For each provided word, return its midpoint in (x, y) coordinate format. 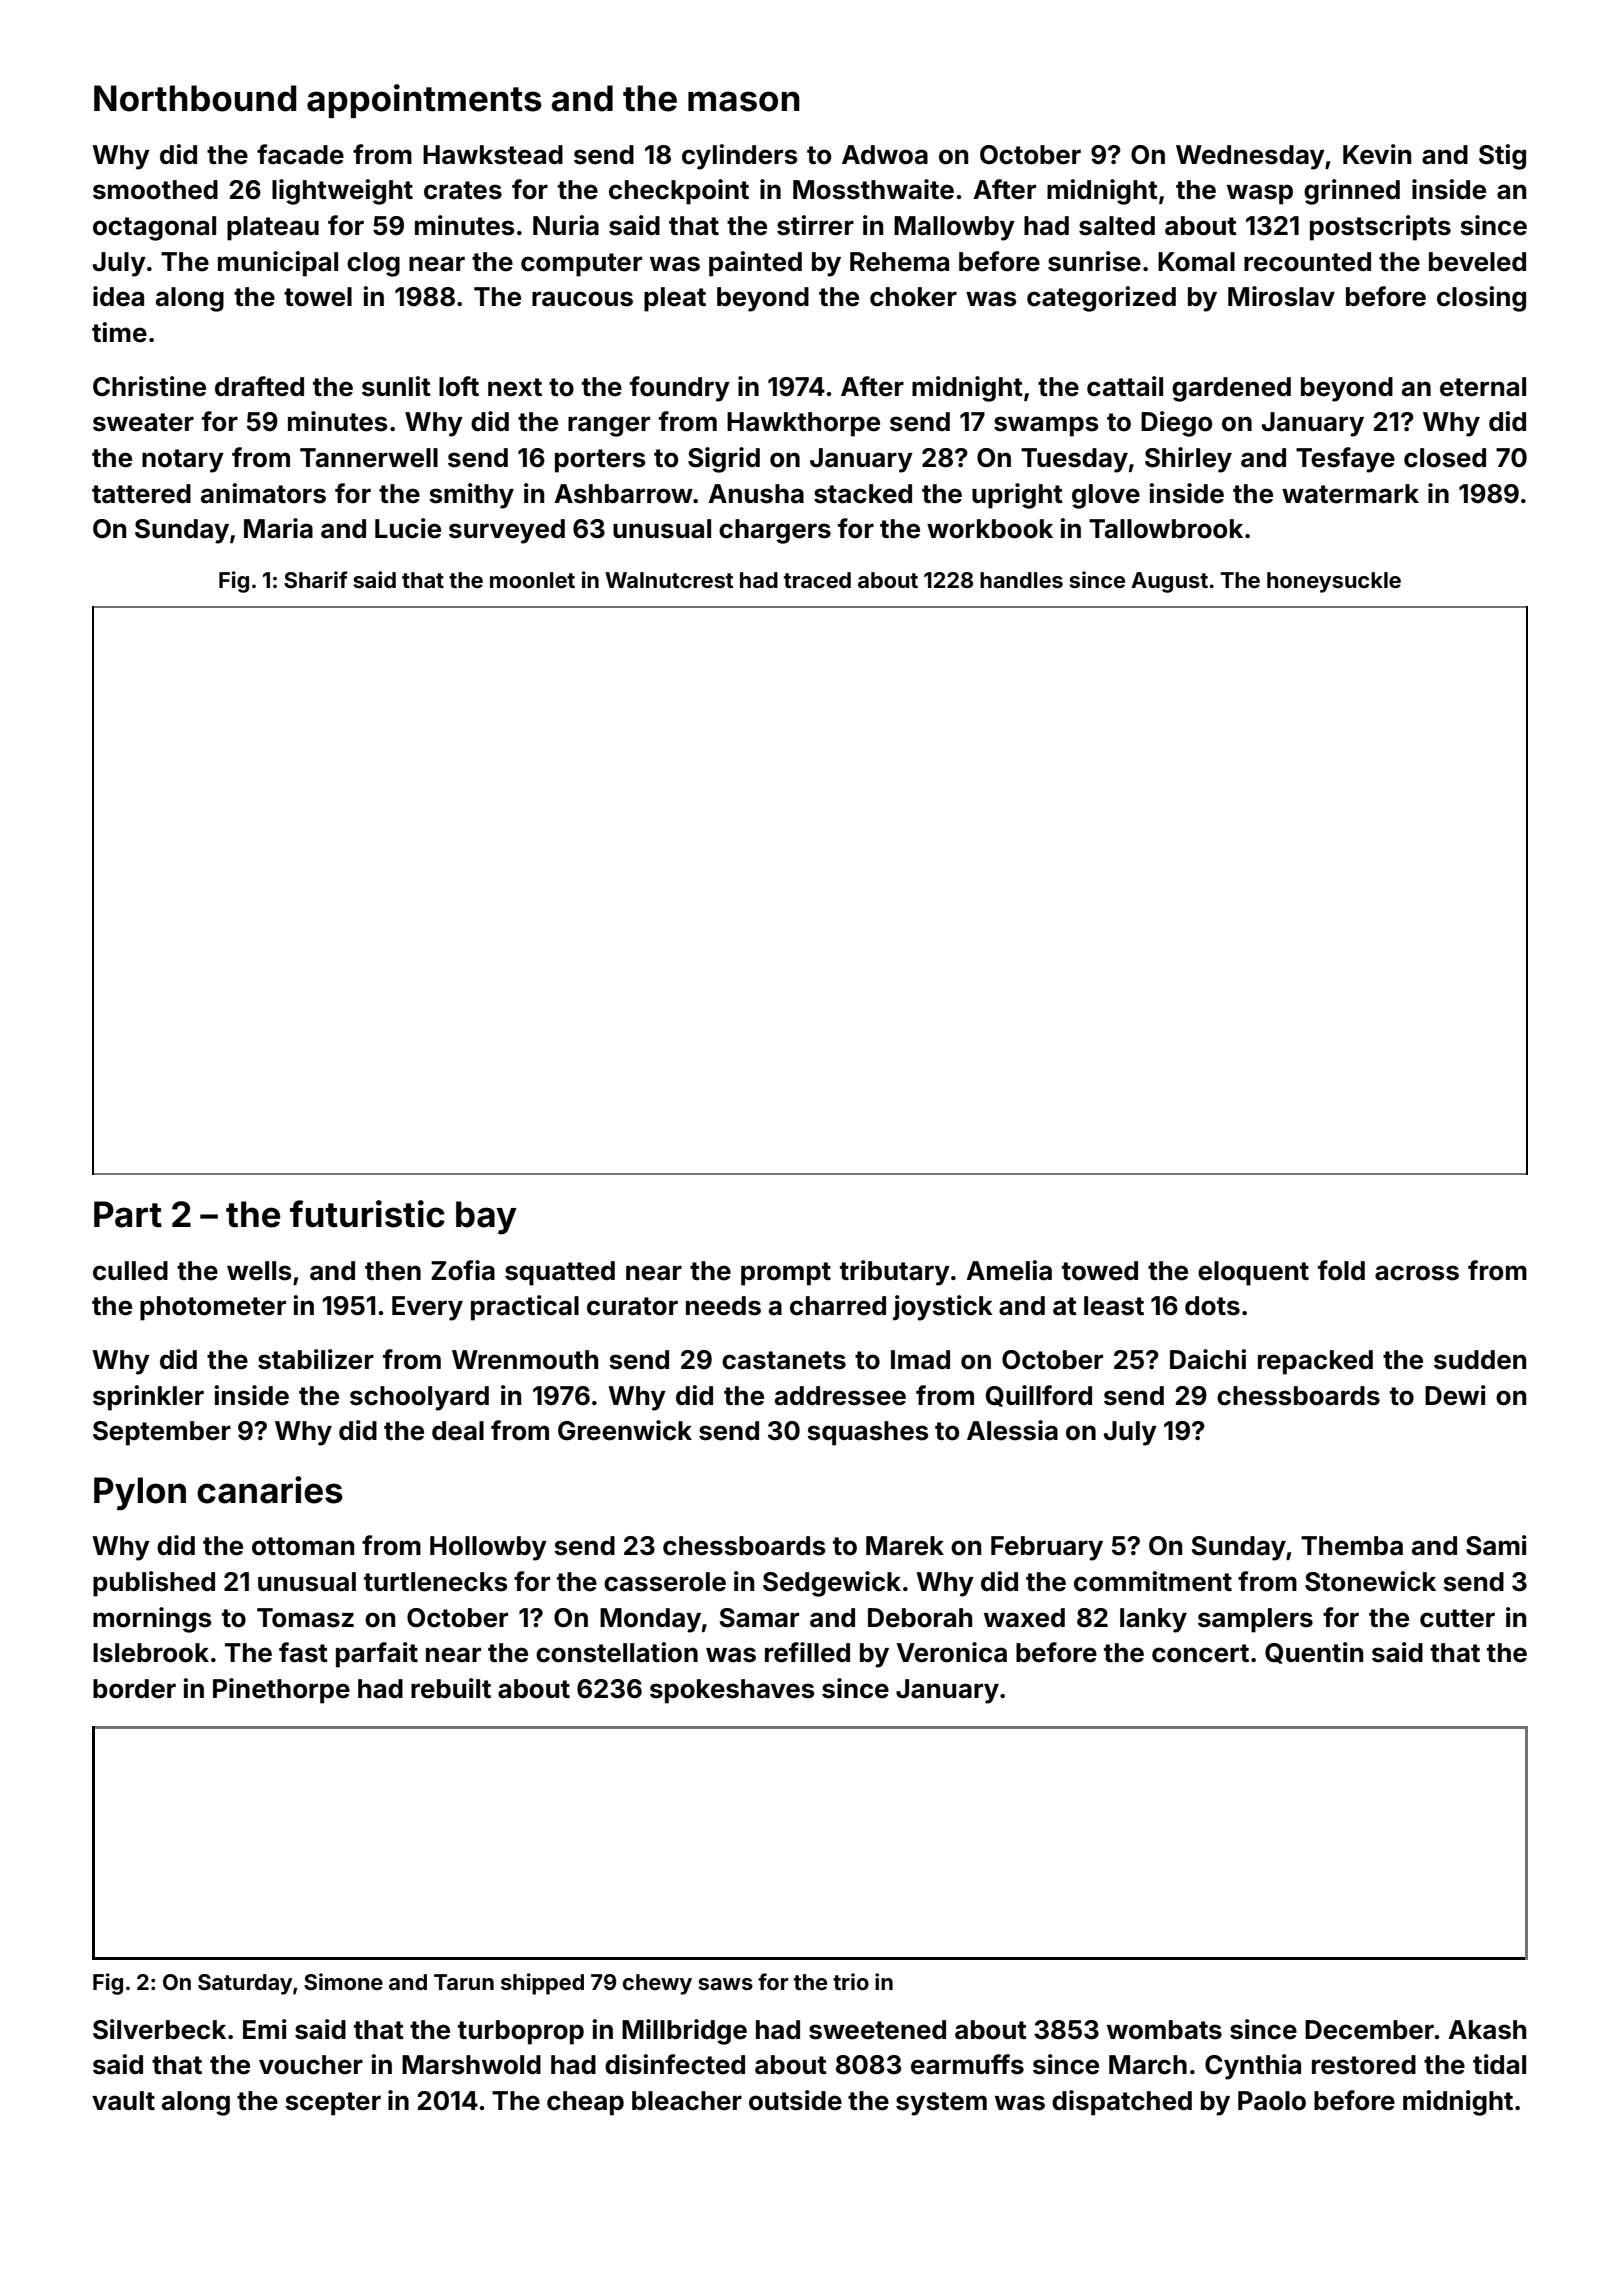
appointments (424, 101)
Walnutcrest (669, 580)
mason (744, 101)
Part (128, 1214)
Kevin (1377, 154)
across (1417, 1273)
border (134, 1689)
